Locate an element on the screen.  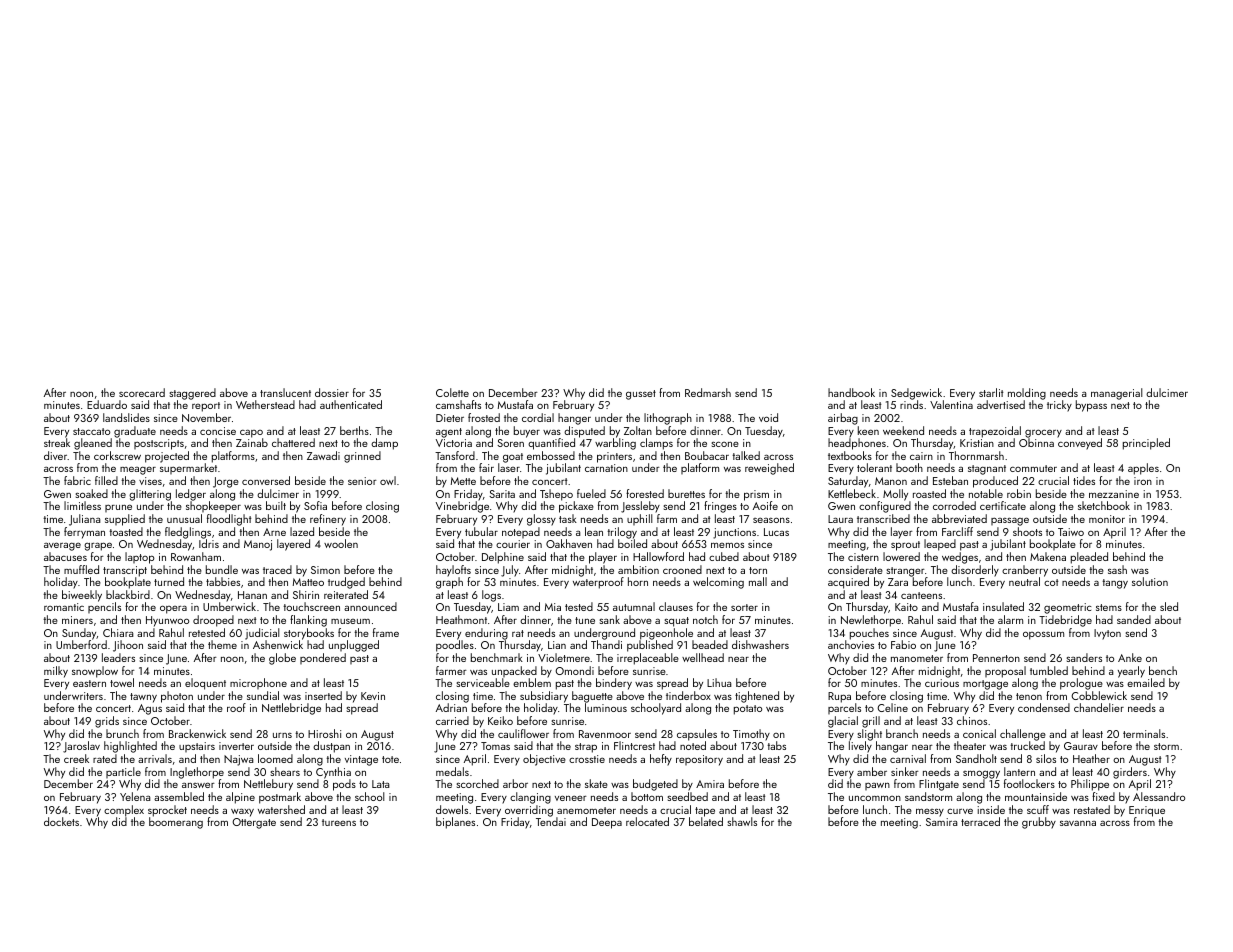
complex is located at coordinates (124, 811).
